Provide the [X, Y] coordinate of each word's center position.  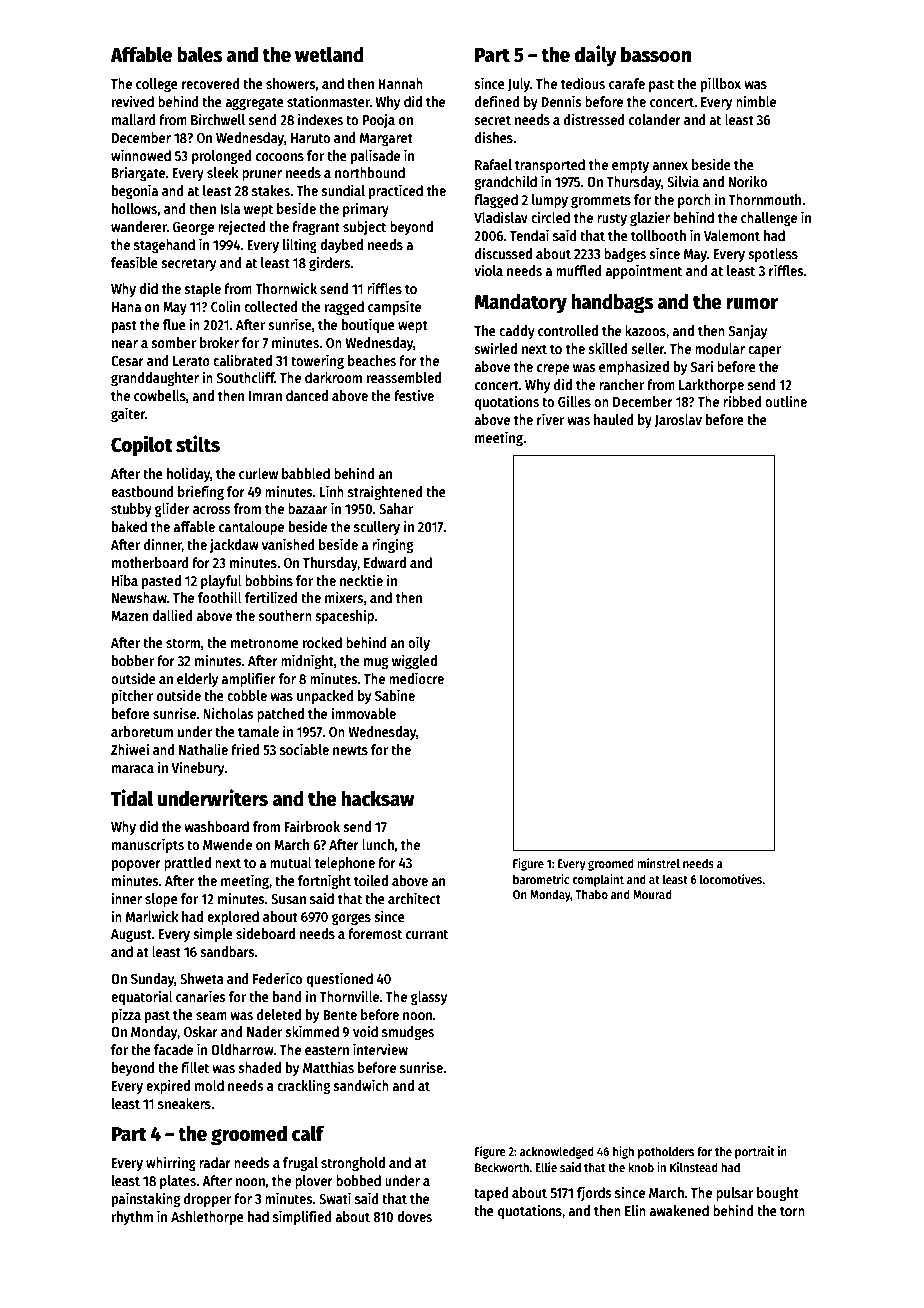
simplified [302, 1217]
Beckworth [502, 1167]
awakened [679, 1210]
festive [414, 395]
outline [786, 401]
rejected [242, 227]
